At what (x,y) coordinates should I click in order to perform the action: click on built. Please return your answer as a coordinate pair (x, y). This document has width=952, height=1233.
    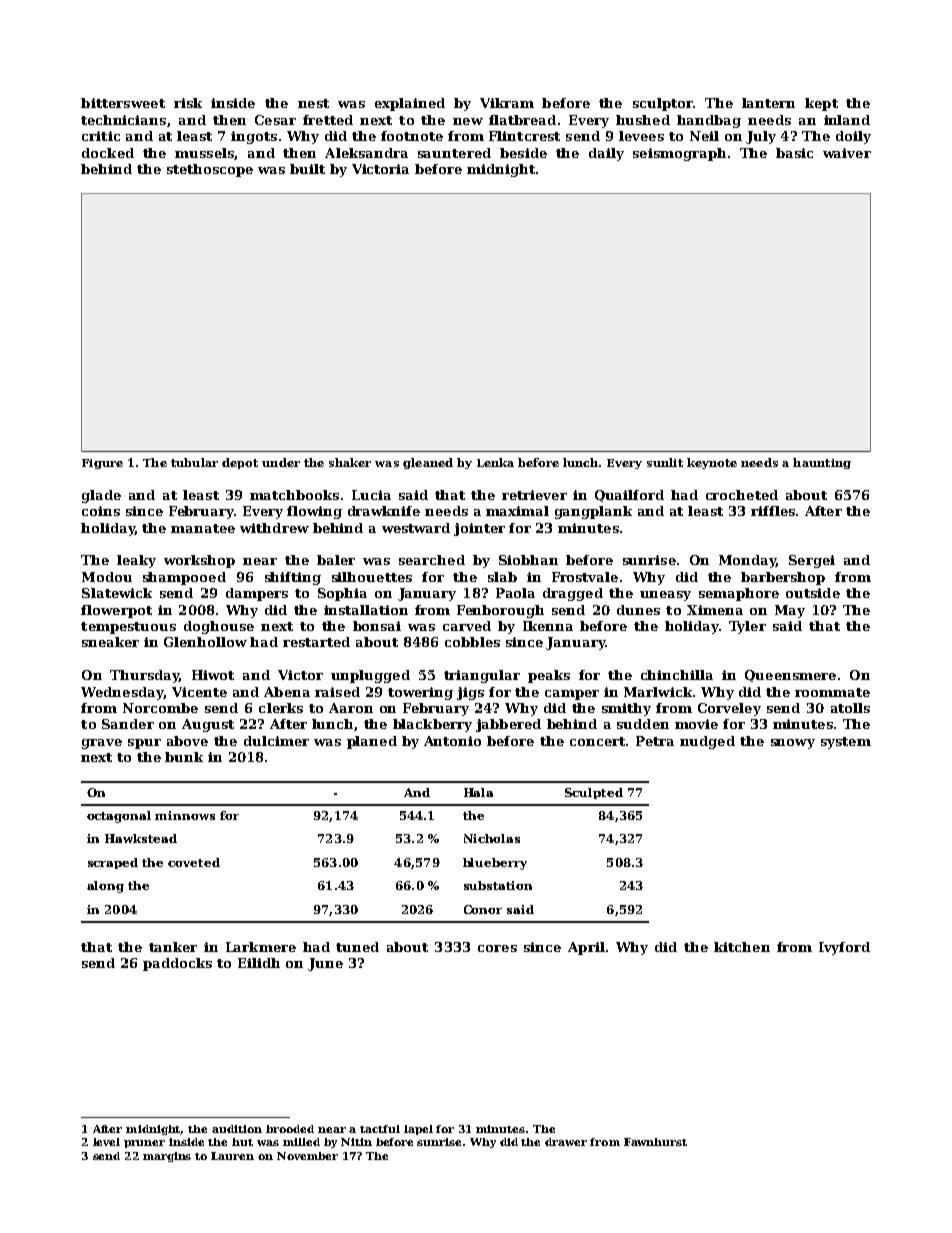
    Looking at the image, I should click on (307, 169).
